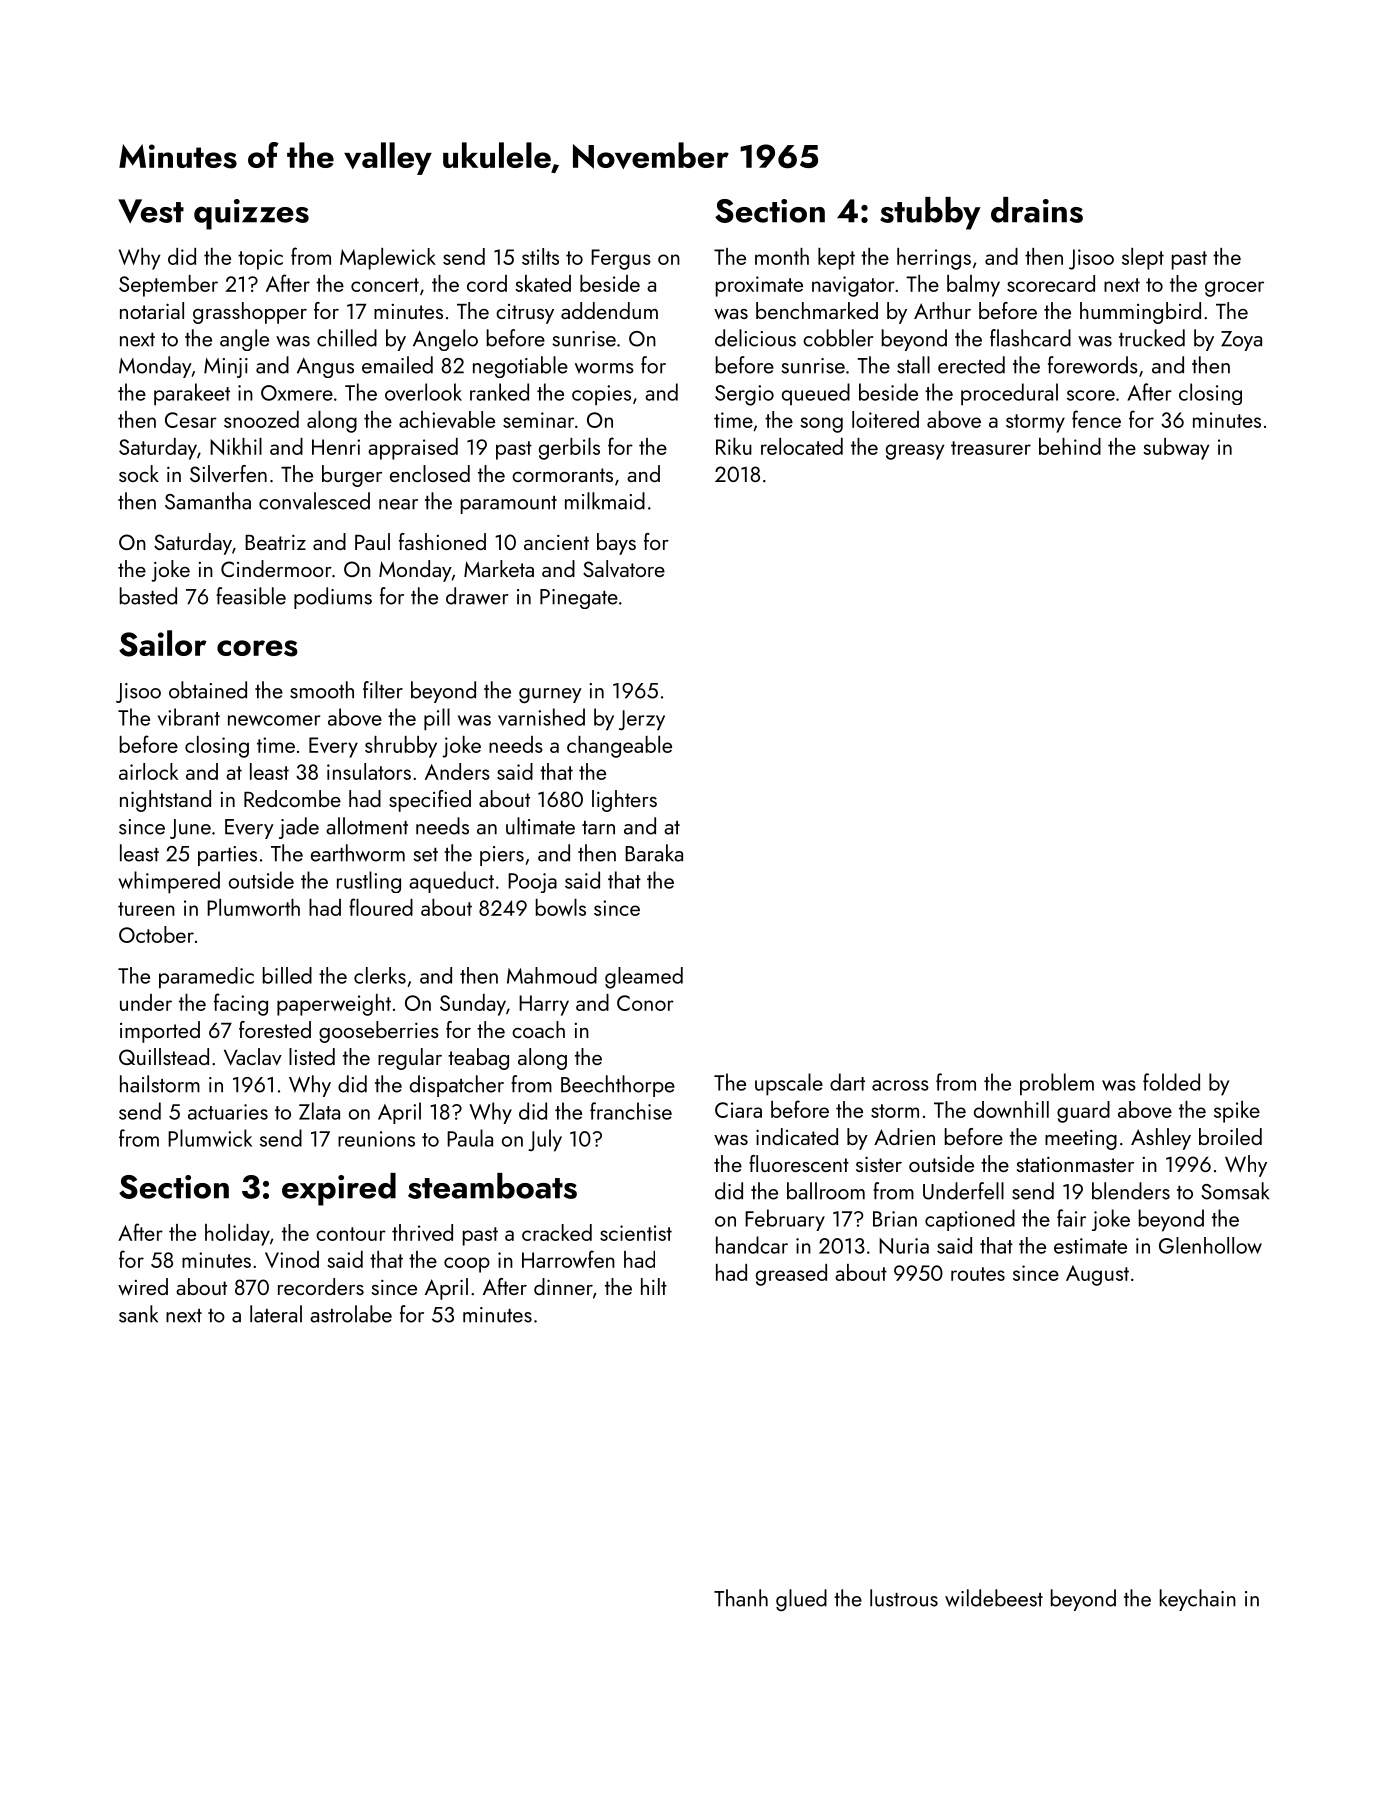 Image resolution: width=1400 pixels, height=1812 pixels. I want to click on Vest, so click(151, 211).
